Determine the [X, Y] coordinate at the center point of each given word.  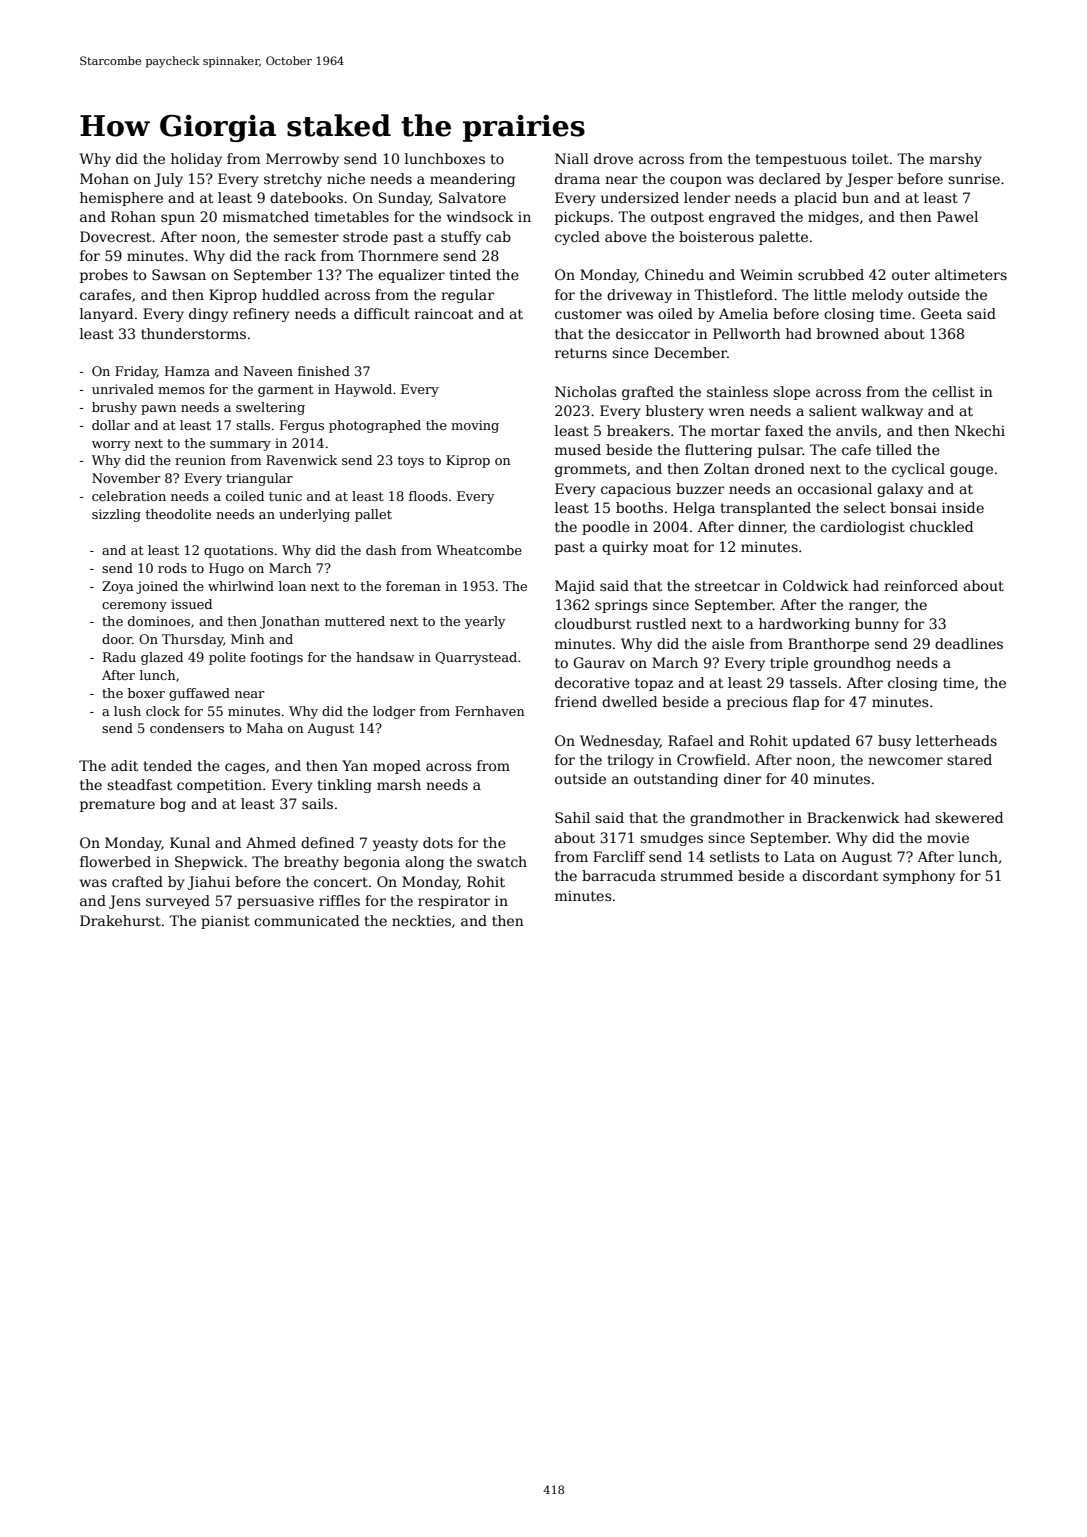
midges [833, 218]
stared [969, 759]
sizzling [116, 515]
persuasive [275, 902]
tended [167, 765]
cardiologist [862, 528]
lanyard [106, 315]
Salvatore [472, 197]
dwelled [629, 701]
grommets [590, 470]
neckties [421, 920]
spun [178, 219]
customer [588, 314]
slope [791, 393]
